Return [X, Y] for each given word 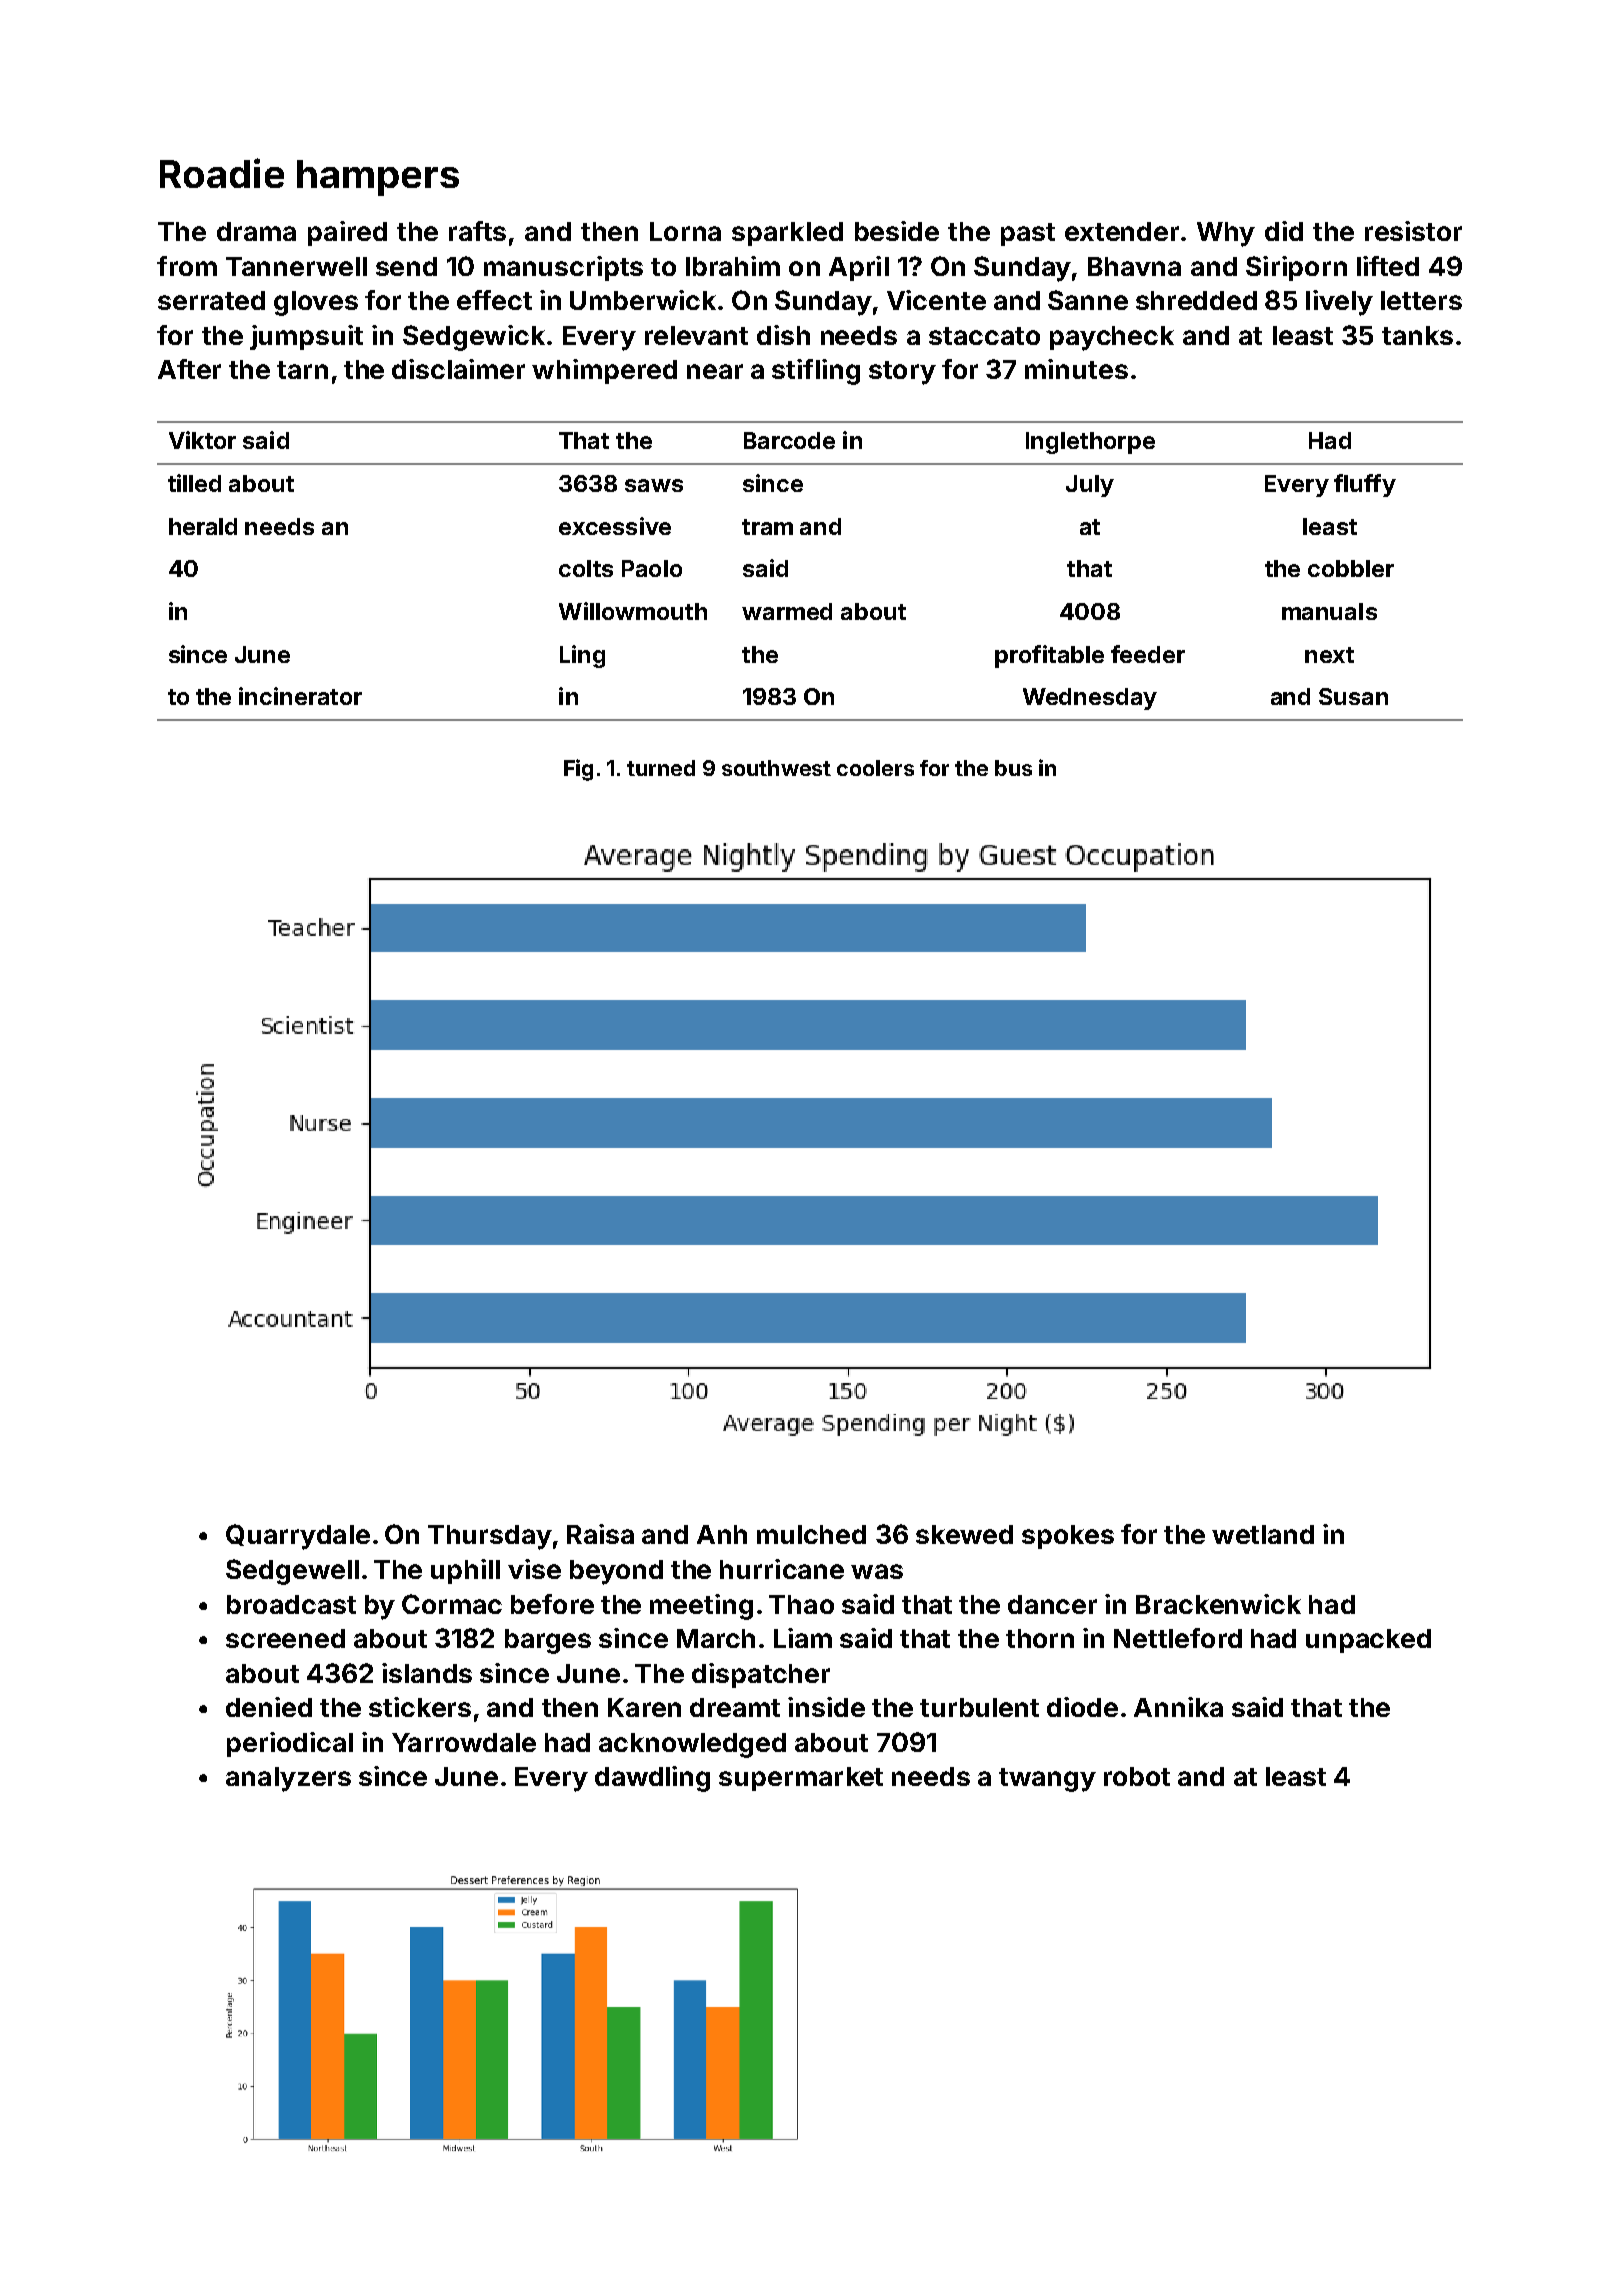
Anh [722, 1534]
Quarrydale [298, 1537]
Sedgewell [292, 1572]
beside [897, 231]
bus [1013, 768]
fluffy [1365, 485]
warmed [787, 611]
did [1284, 231]
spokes [1068, 1537]
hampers [378, 178]
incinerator [300, 696]
